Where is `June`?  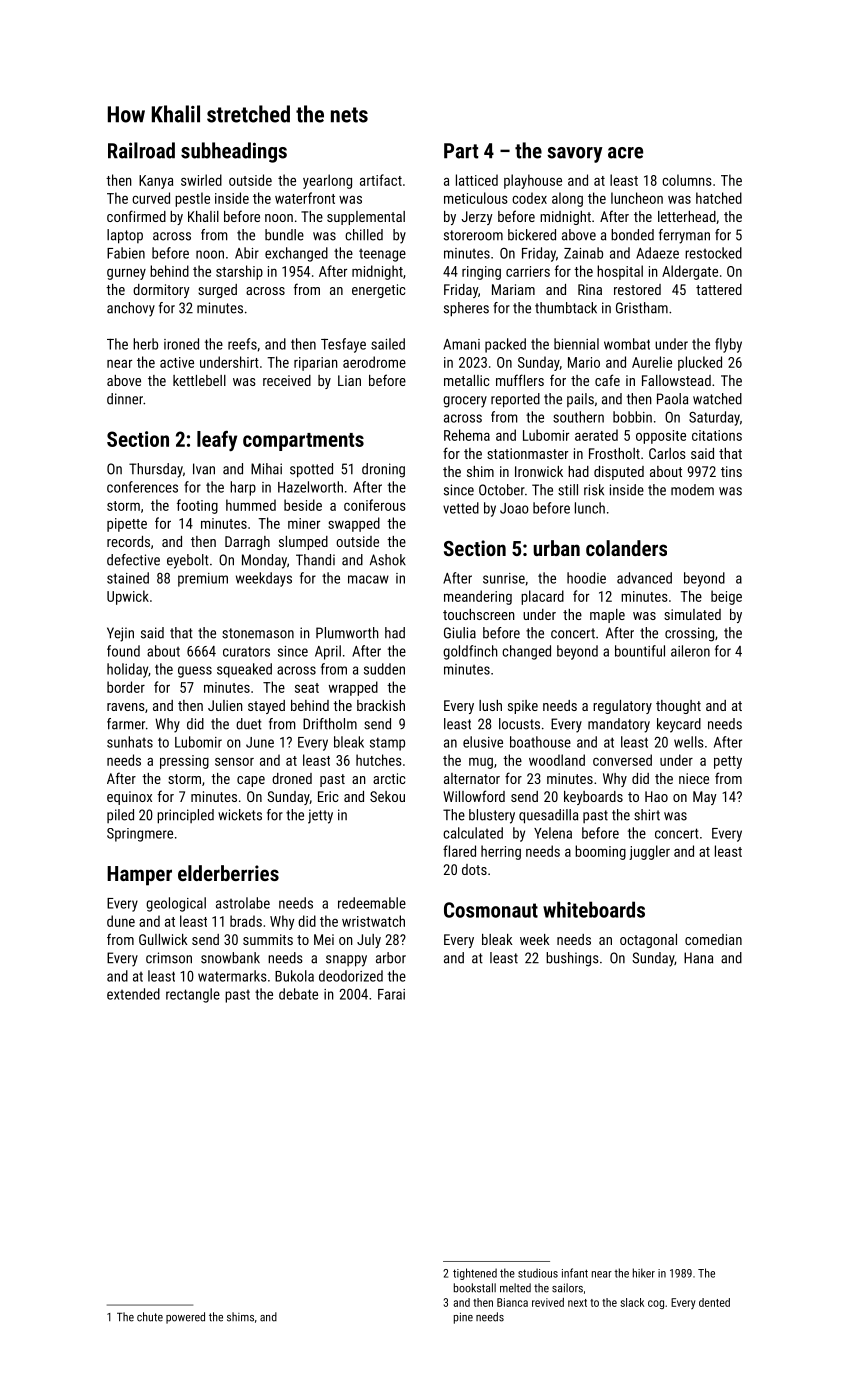
June is located at coordinates (260, 742).
